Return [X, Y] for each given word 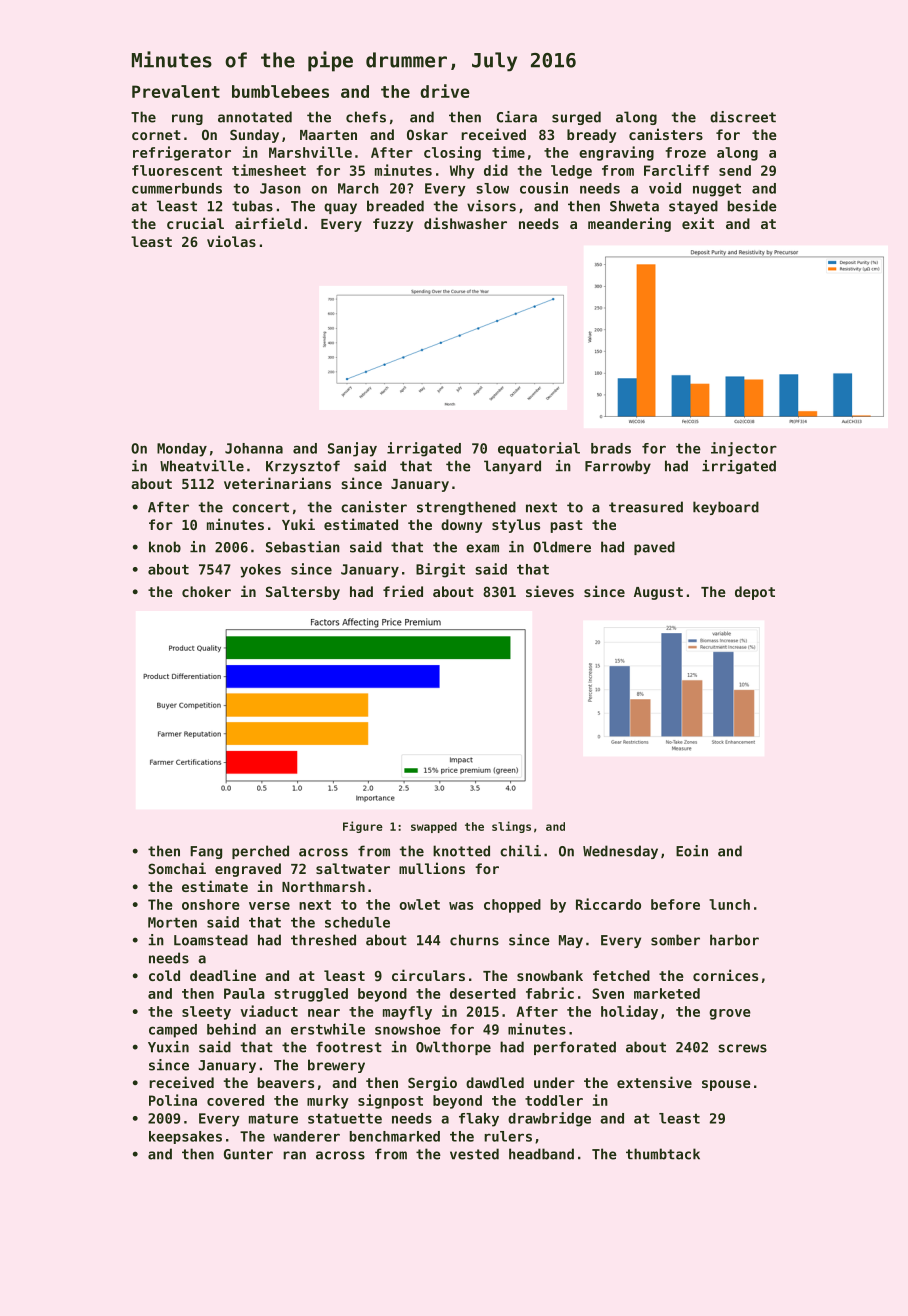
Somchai [177, 868]
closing [452, 153]
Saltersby [303, 593]
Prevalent [176, 91]
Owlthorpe [453, 1048]
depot [755, 593]
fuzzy [393, 225]
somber [675, 940]
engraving [616, 153]
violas [231, 241]
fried [403, 591]
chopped [512, 906]
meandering [629, 224]
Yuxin [168, 1047]
